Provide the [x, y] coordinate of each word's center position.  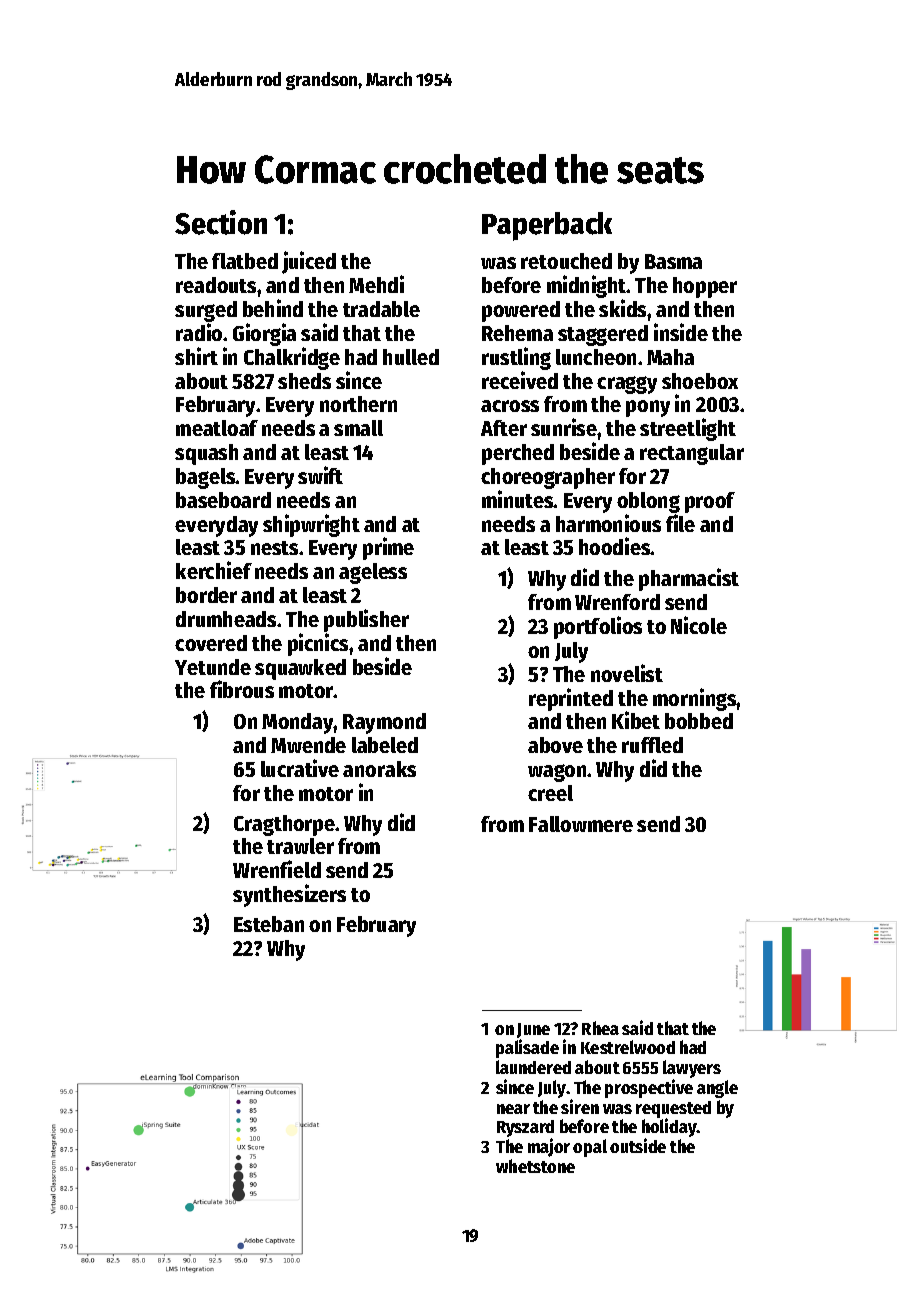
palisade [527, 1048]
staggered [603, 335]
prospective [649, 1088]
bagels [206, 478]
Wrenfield [277, 869]
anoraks [379, 769]
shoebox [700, 381]
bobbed [699, 721]
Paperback [547, 226]
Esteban [269, 924]
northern [358, 404]
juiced [309, 262]
